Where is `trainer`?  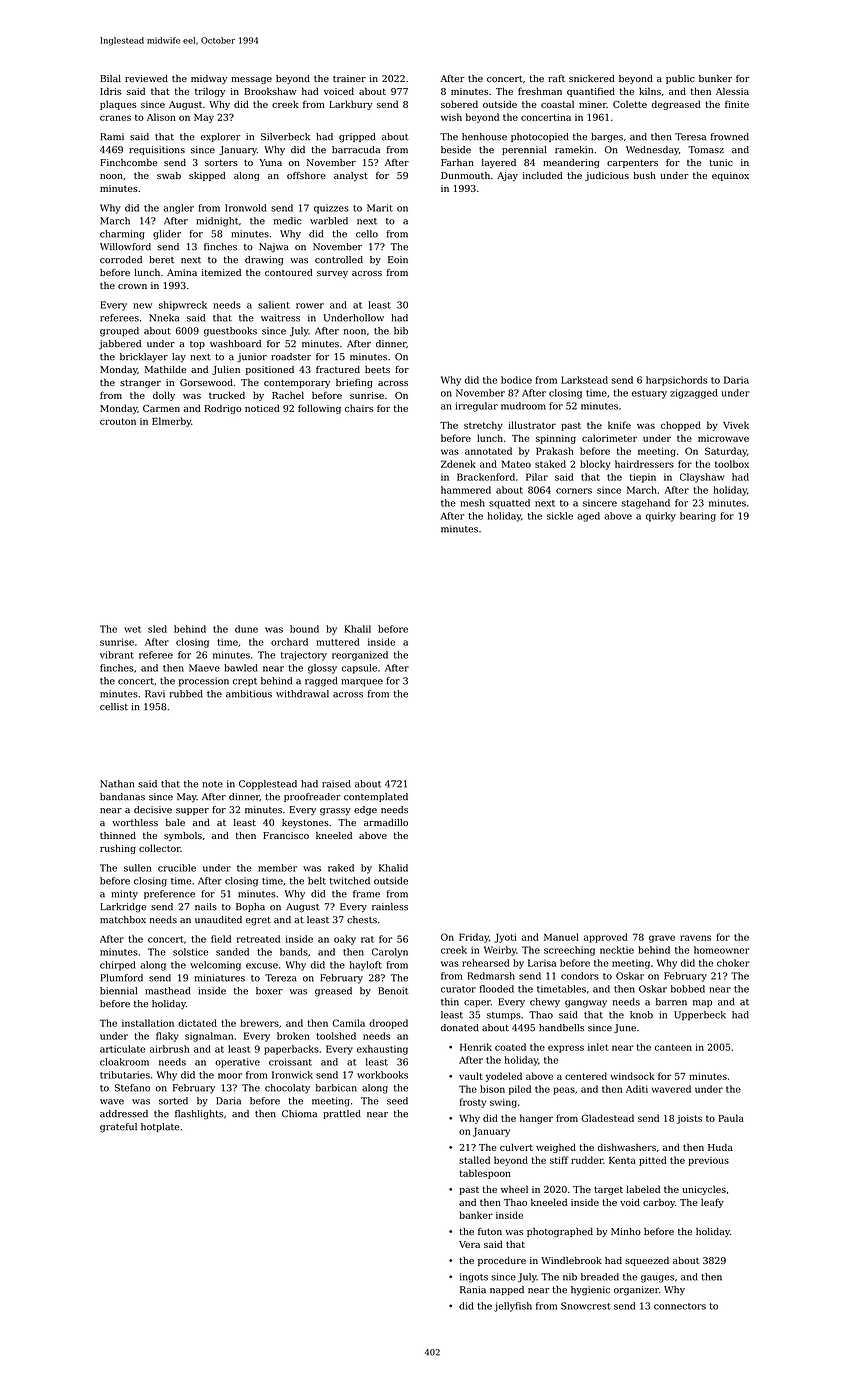
trainer is located at coordinates (349, 78).
